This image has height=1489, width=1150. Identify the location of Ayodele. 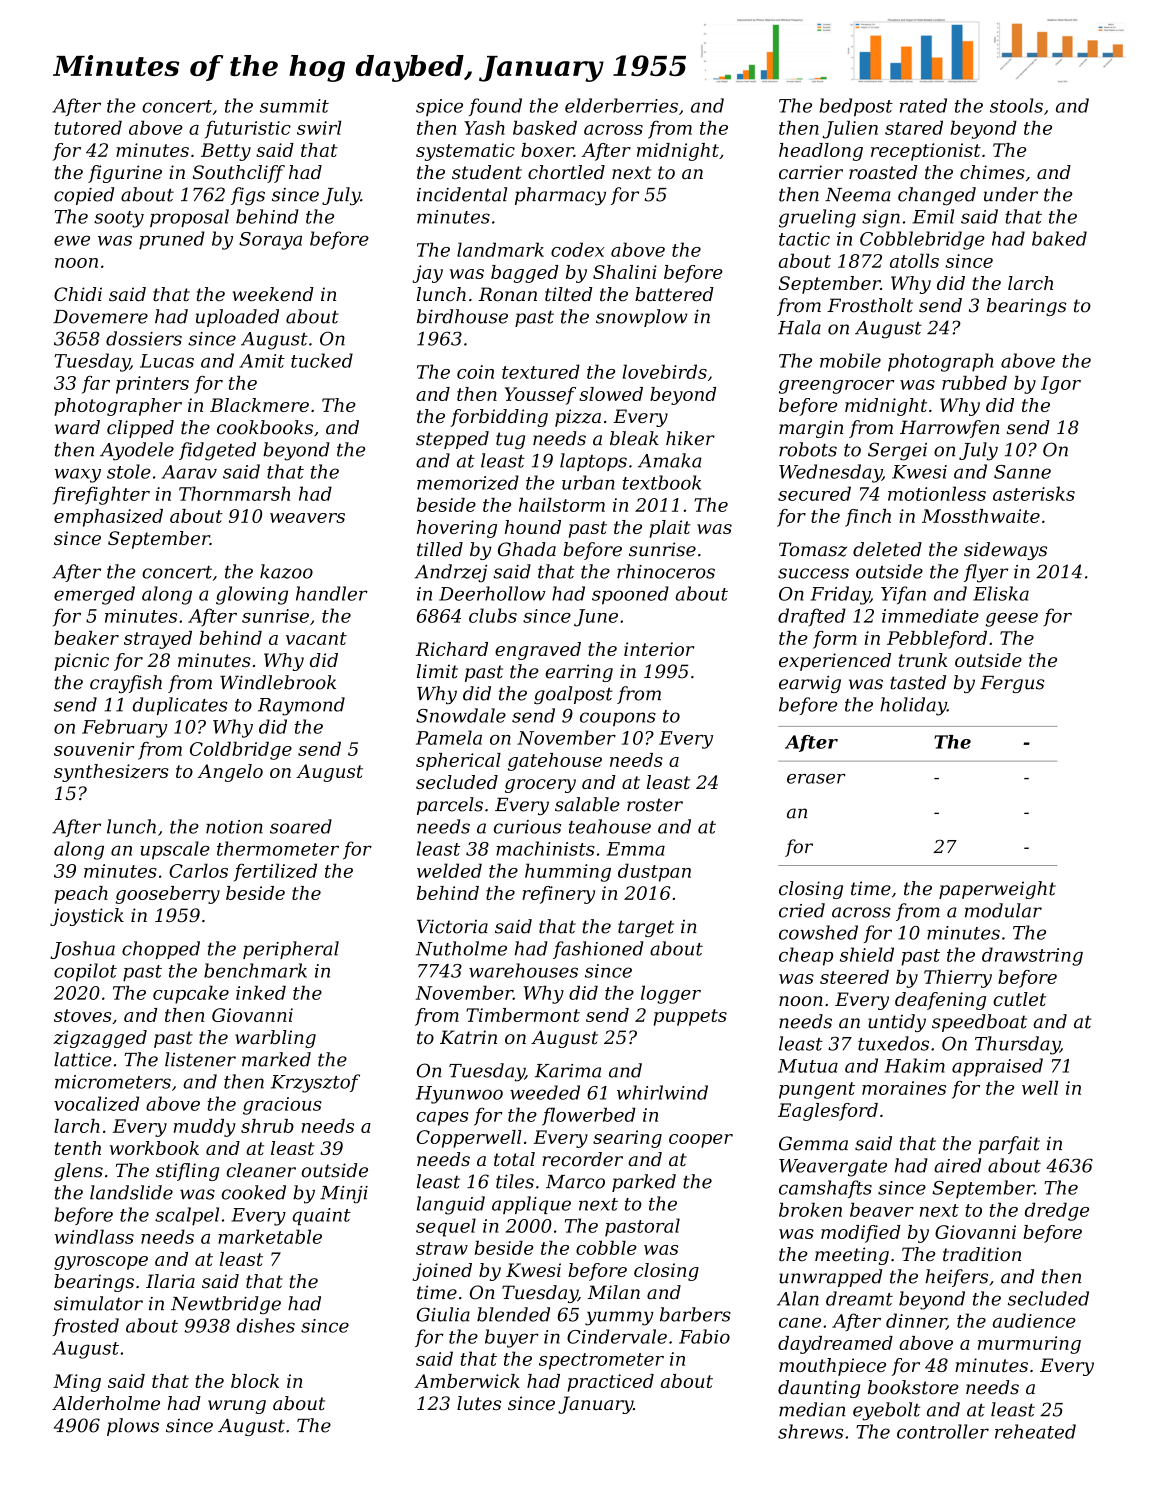
(137, 451).
